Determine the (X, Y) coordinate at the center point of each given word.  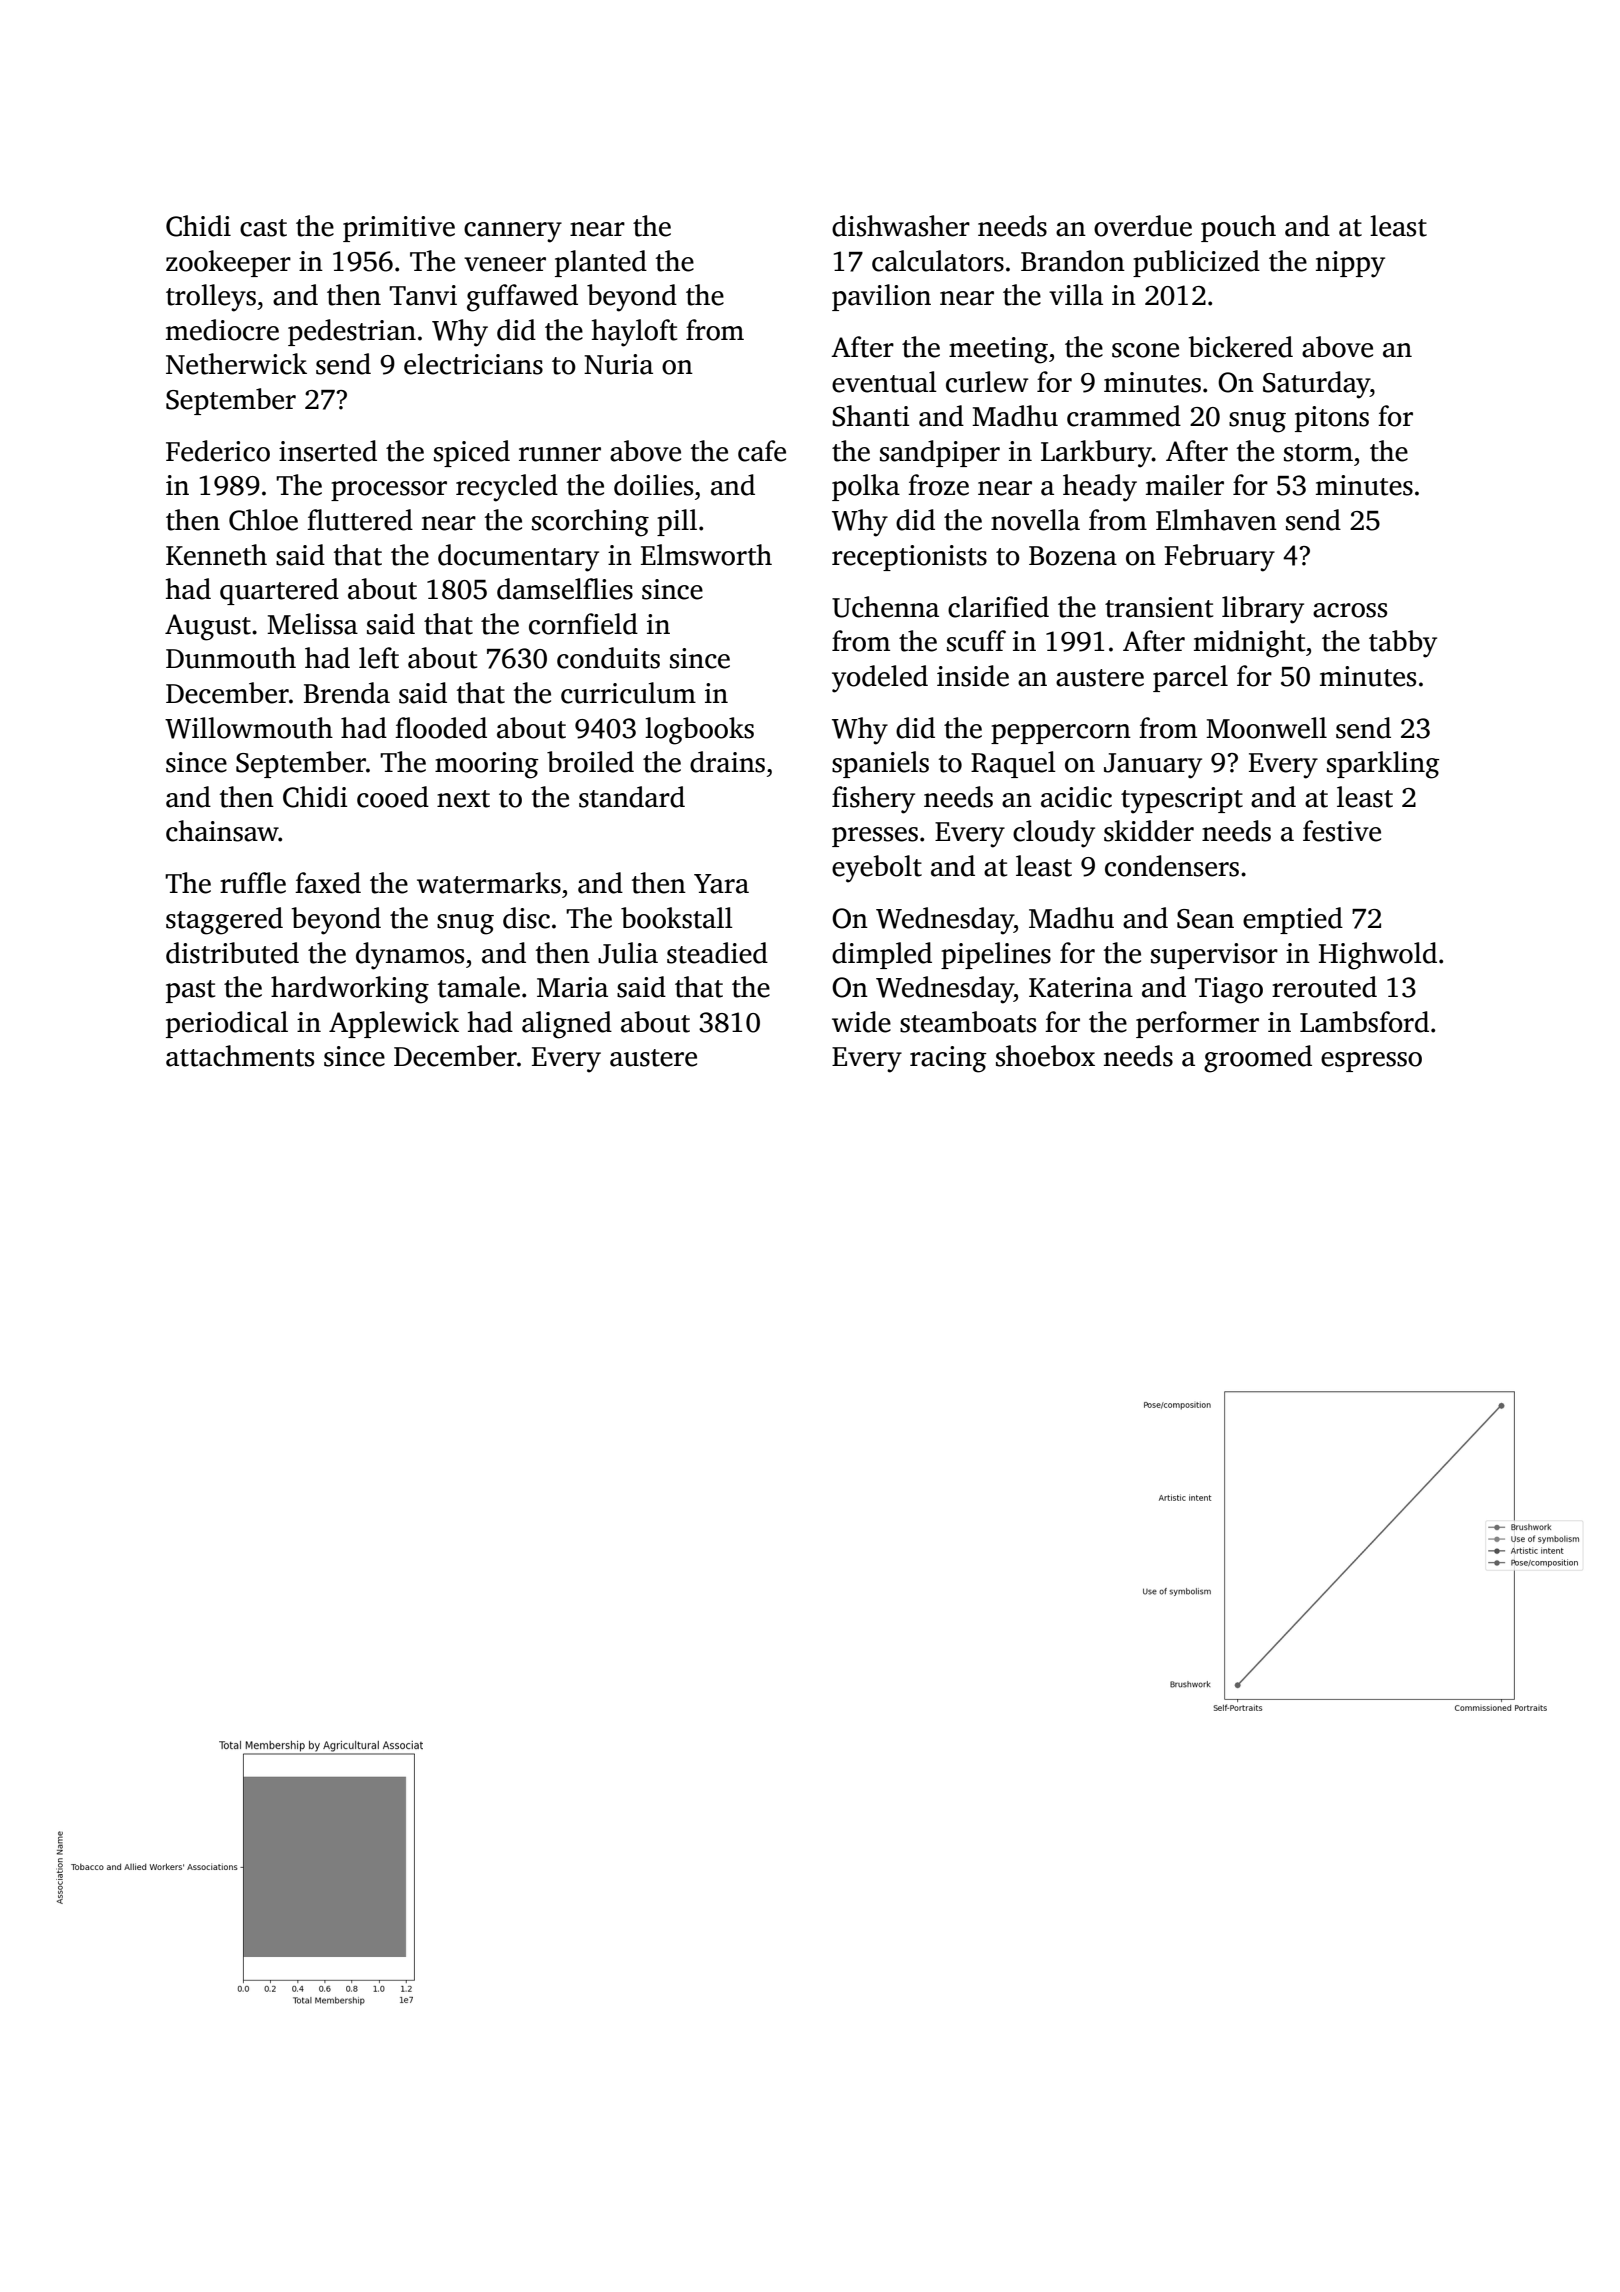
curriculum (628, 693)
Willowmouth (249, 728)
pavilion (881, 297)
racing (948, 1059)
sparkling (1383, 765)
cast (263, 228)
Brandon (1073, 261)
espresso (1371, 1062)
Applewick (394, 1024)
